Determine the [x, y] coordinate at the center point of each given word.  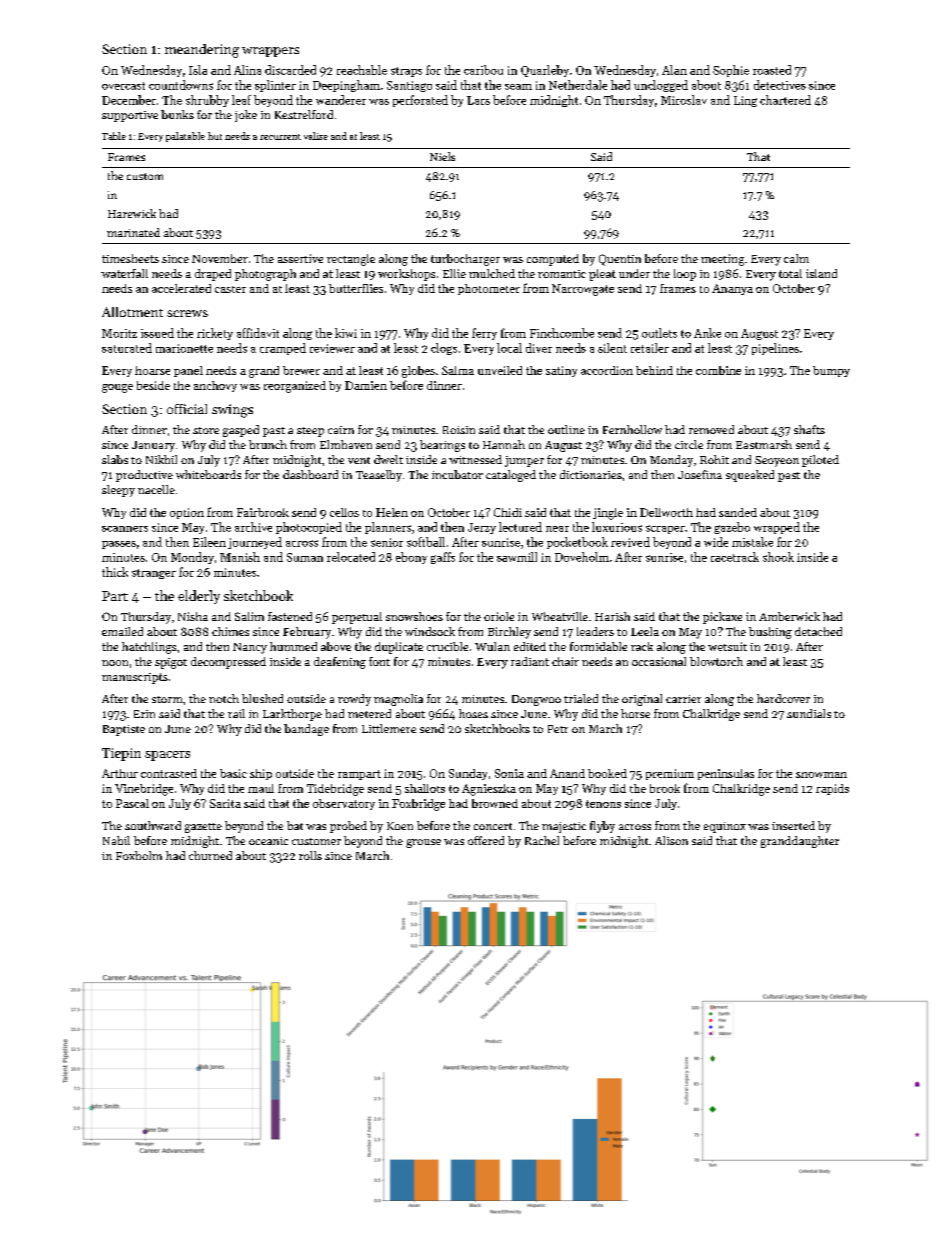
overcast [123, 86]
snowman [821, 775]
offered [486, 840]
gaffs [443, 558]
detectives [780, 85]
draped [213, 275]
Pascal [132, 803]
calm [796, 258]
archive [253, 527]
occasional [659, 661]
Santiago [409, 86]
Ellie [454, 273]
